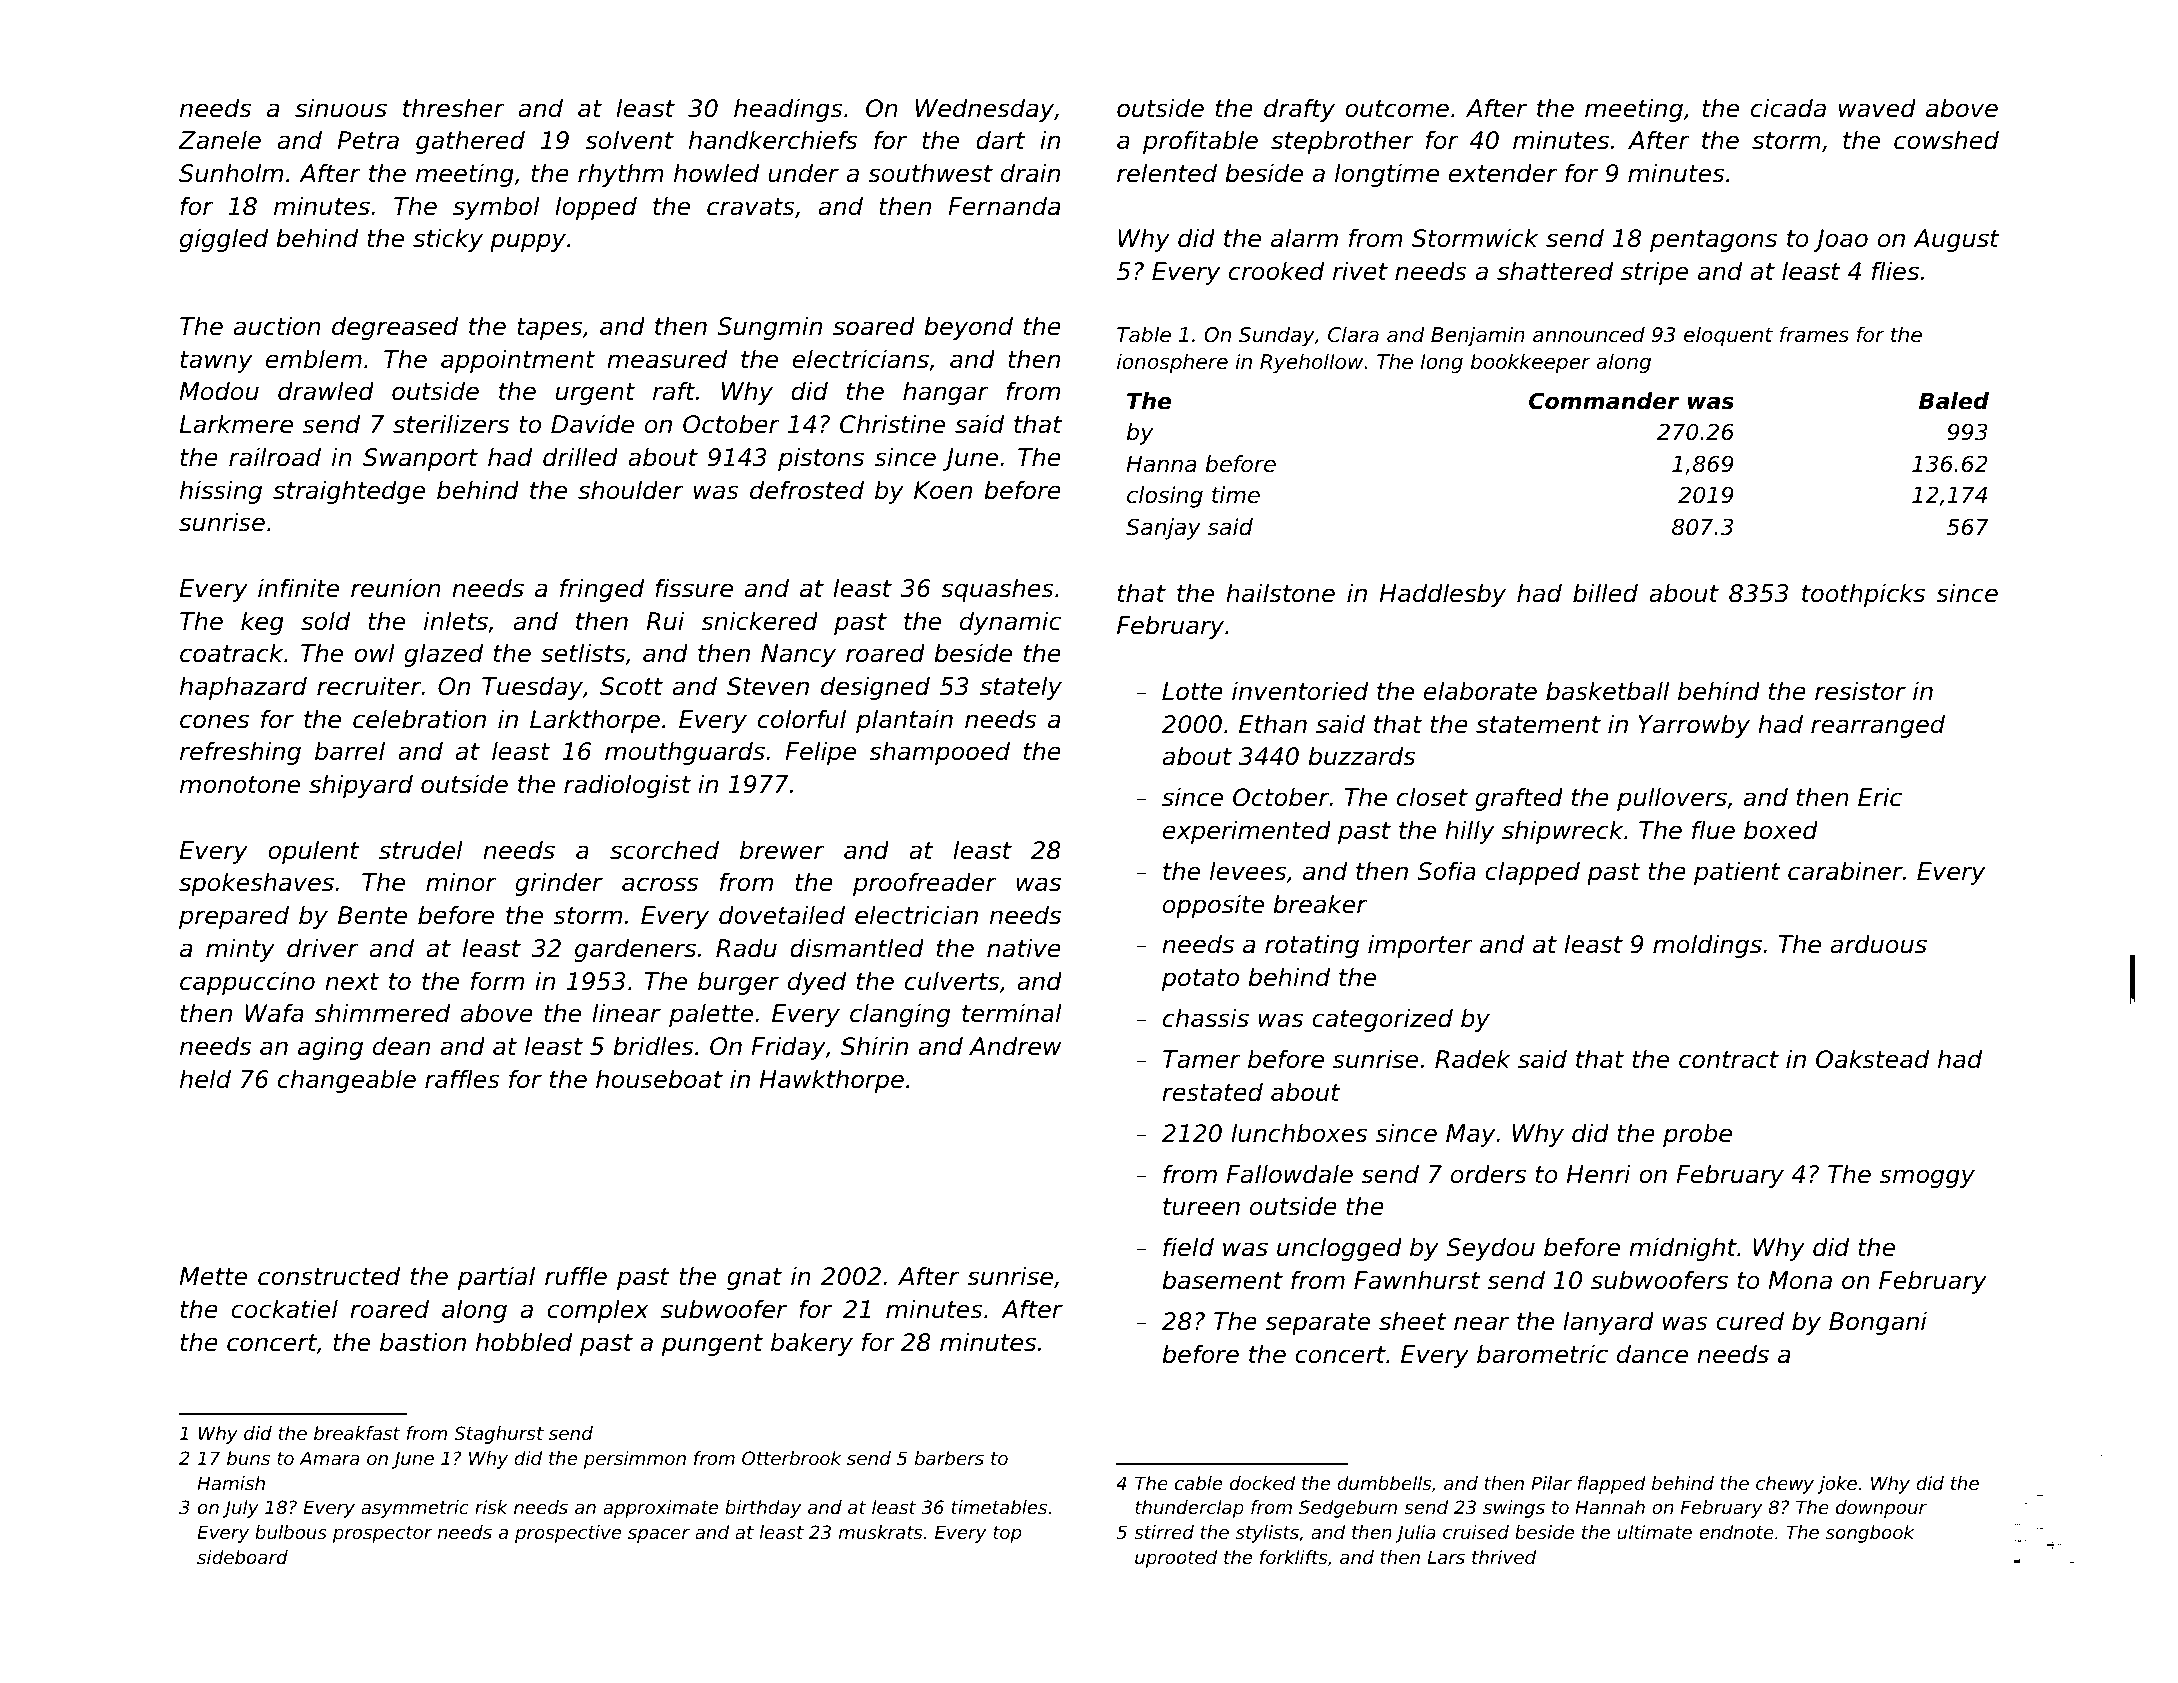 The height and width of the image is (1683, 2178). What do you see at coordinates (949, 1458) in the image?
I see `barbers` at bounding box center [949, 1458].
